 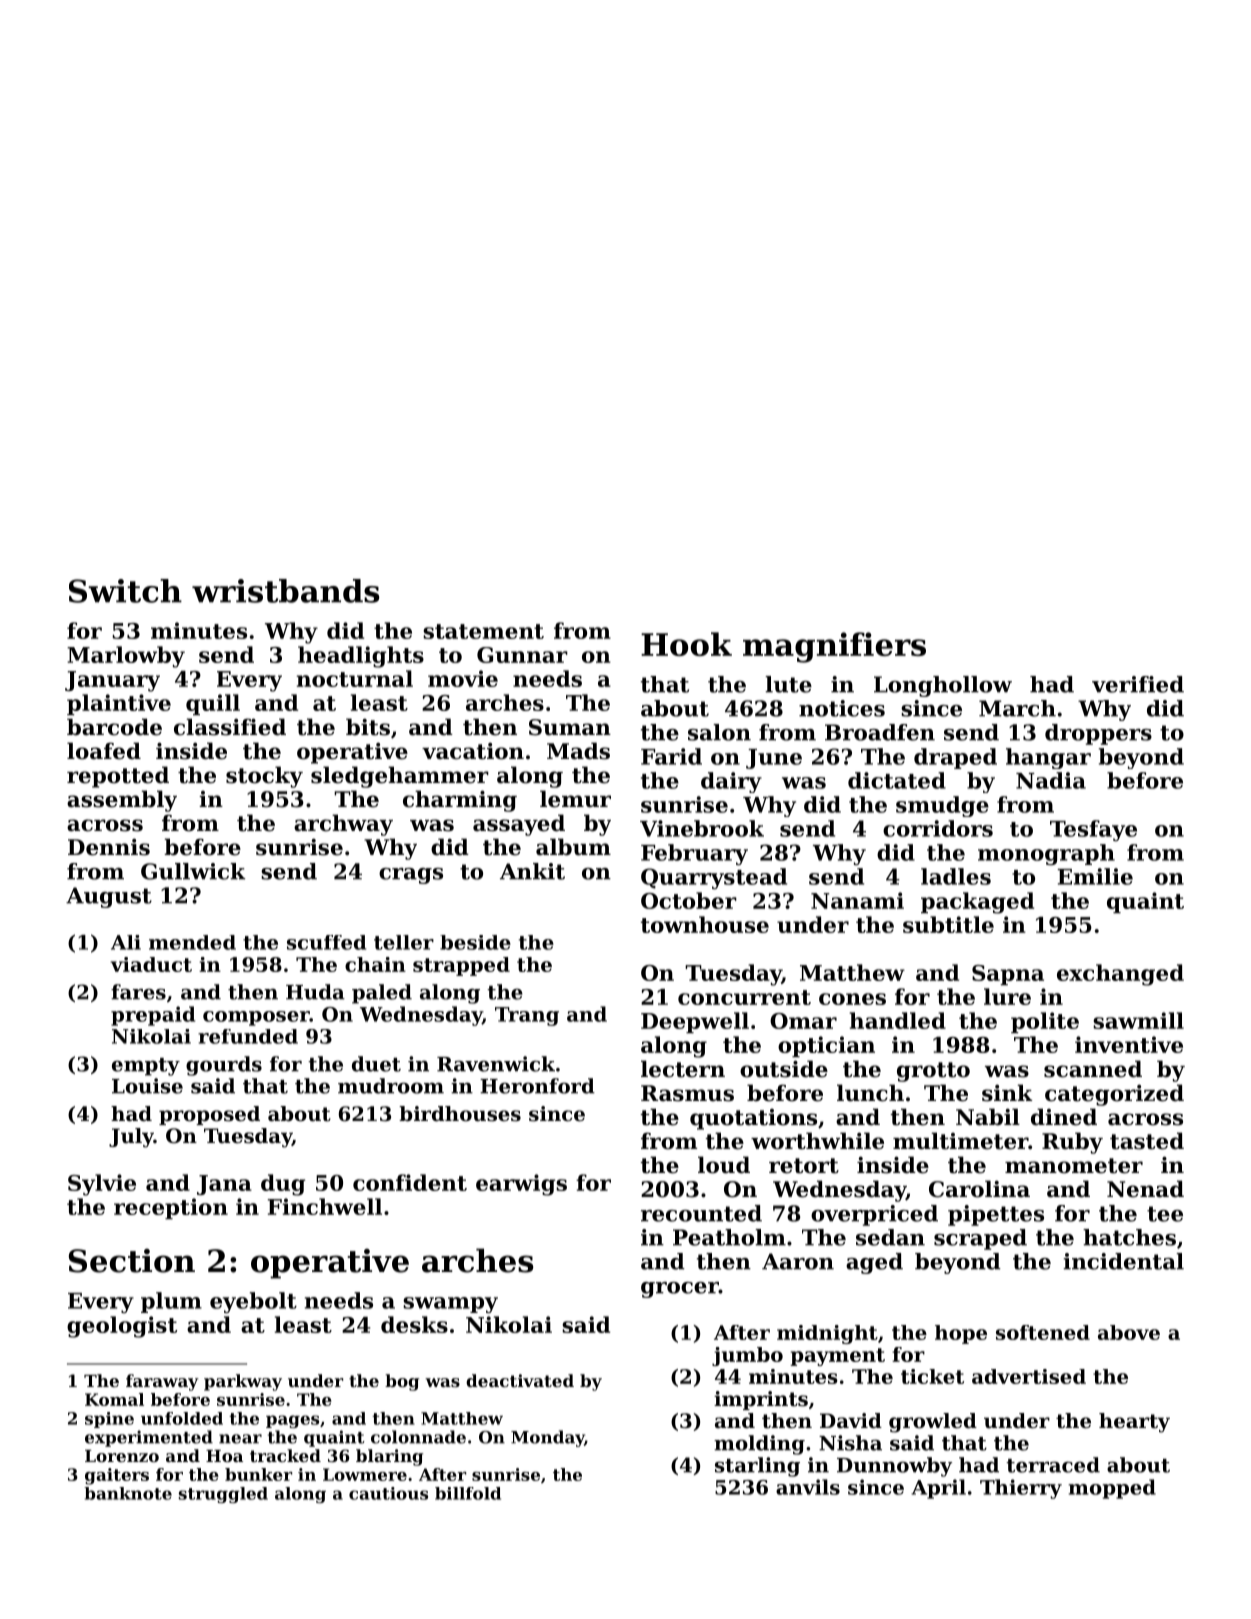 What do you see at coordinates (125, 591) in the document?
I see `Switch` at bounding box center [125, 591].
